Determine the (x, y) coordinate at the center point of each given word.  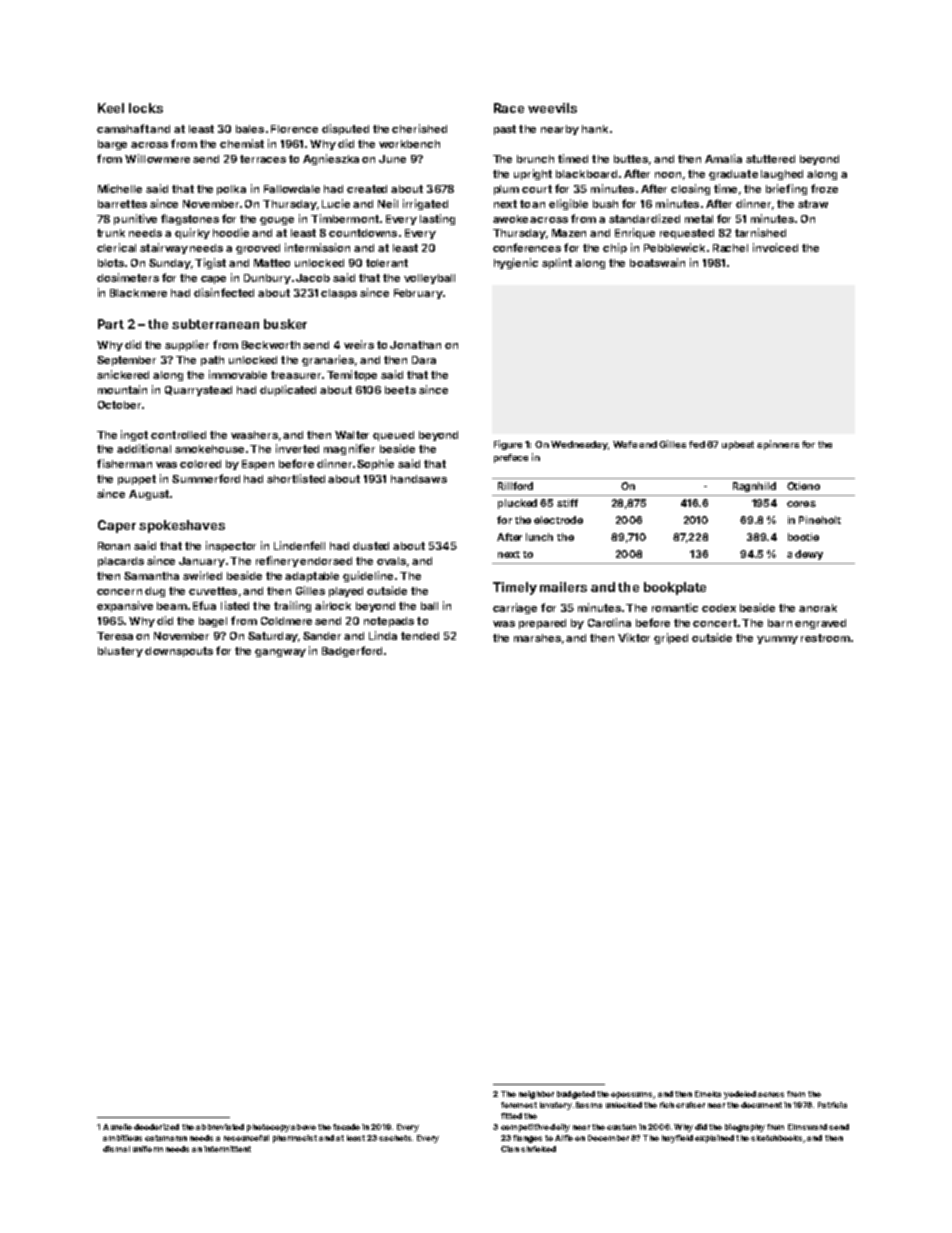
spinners (778, 445)
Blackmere (138, 293)
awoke (510, 219)
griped (671, 638)
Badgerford (352, 651)
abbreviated (220, 1127)
